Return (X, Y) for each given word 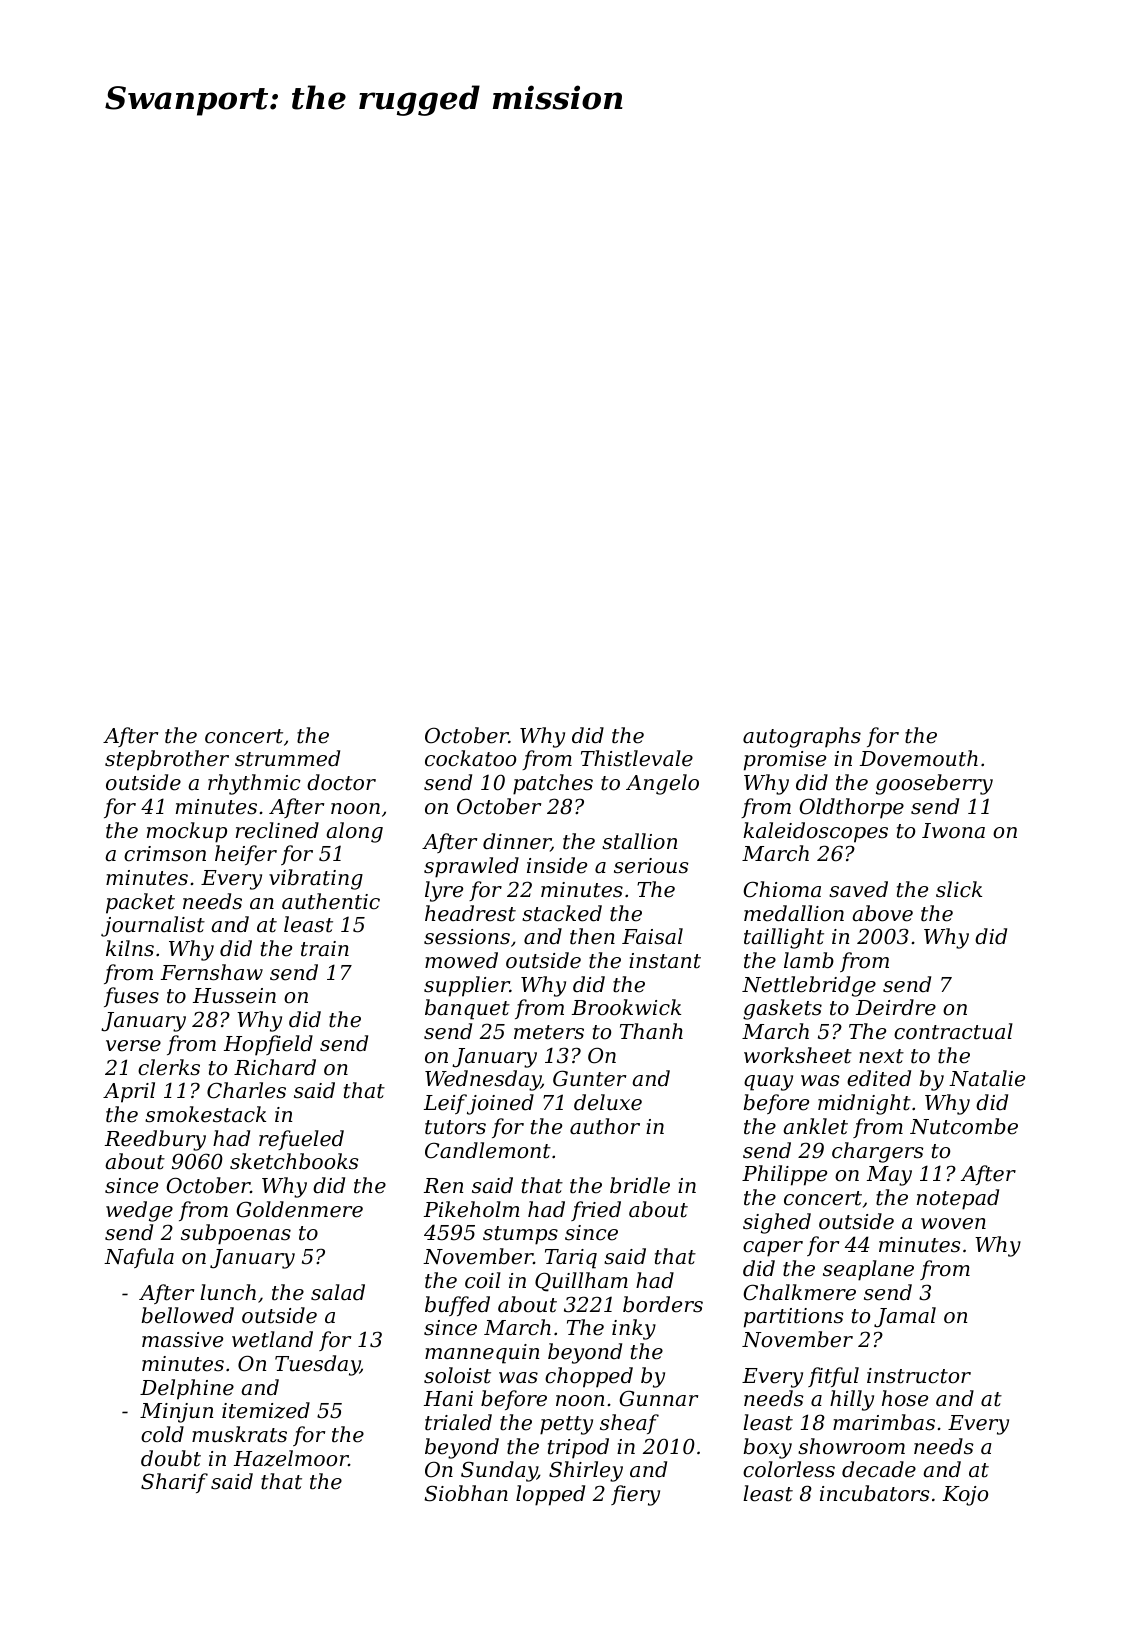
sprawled (471, 867)
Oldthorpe (851, 808)
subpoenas (236, 1234)
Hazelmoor (291, 1458)
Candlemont (488, 1150)
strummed (287, 758)
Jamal (905, 1317)
